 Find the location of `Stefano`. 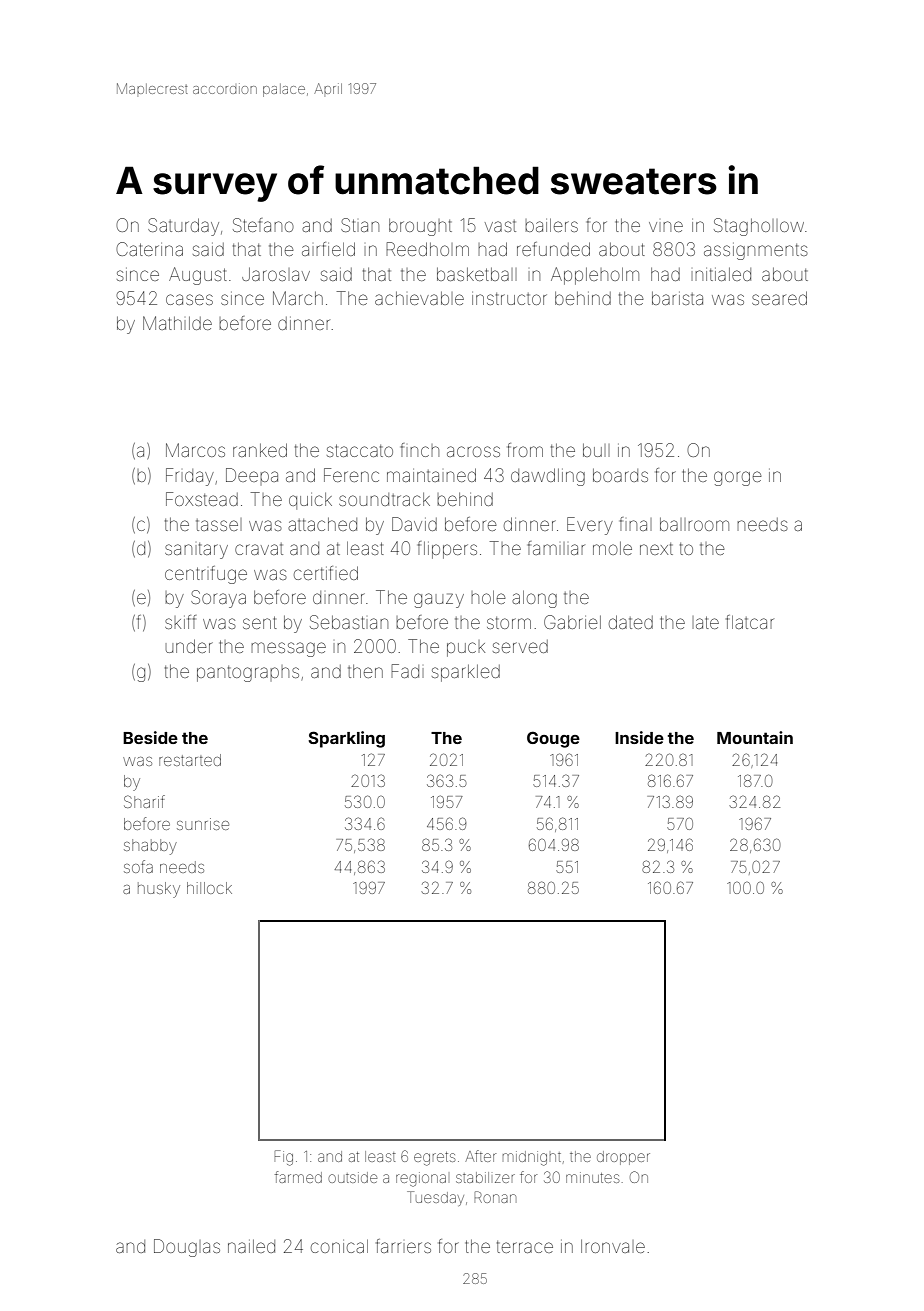

Stefano is located at coordinates (263, 225).
